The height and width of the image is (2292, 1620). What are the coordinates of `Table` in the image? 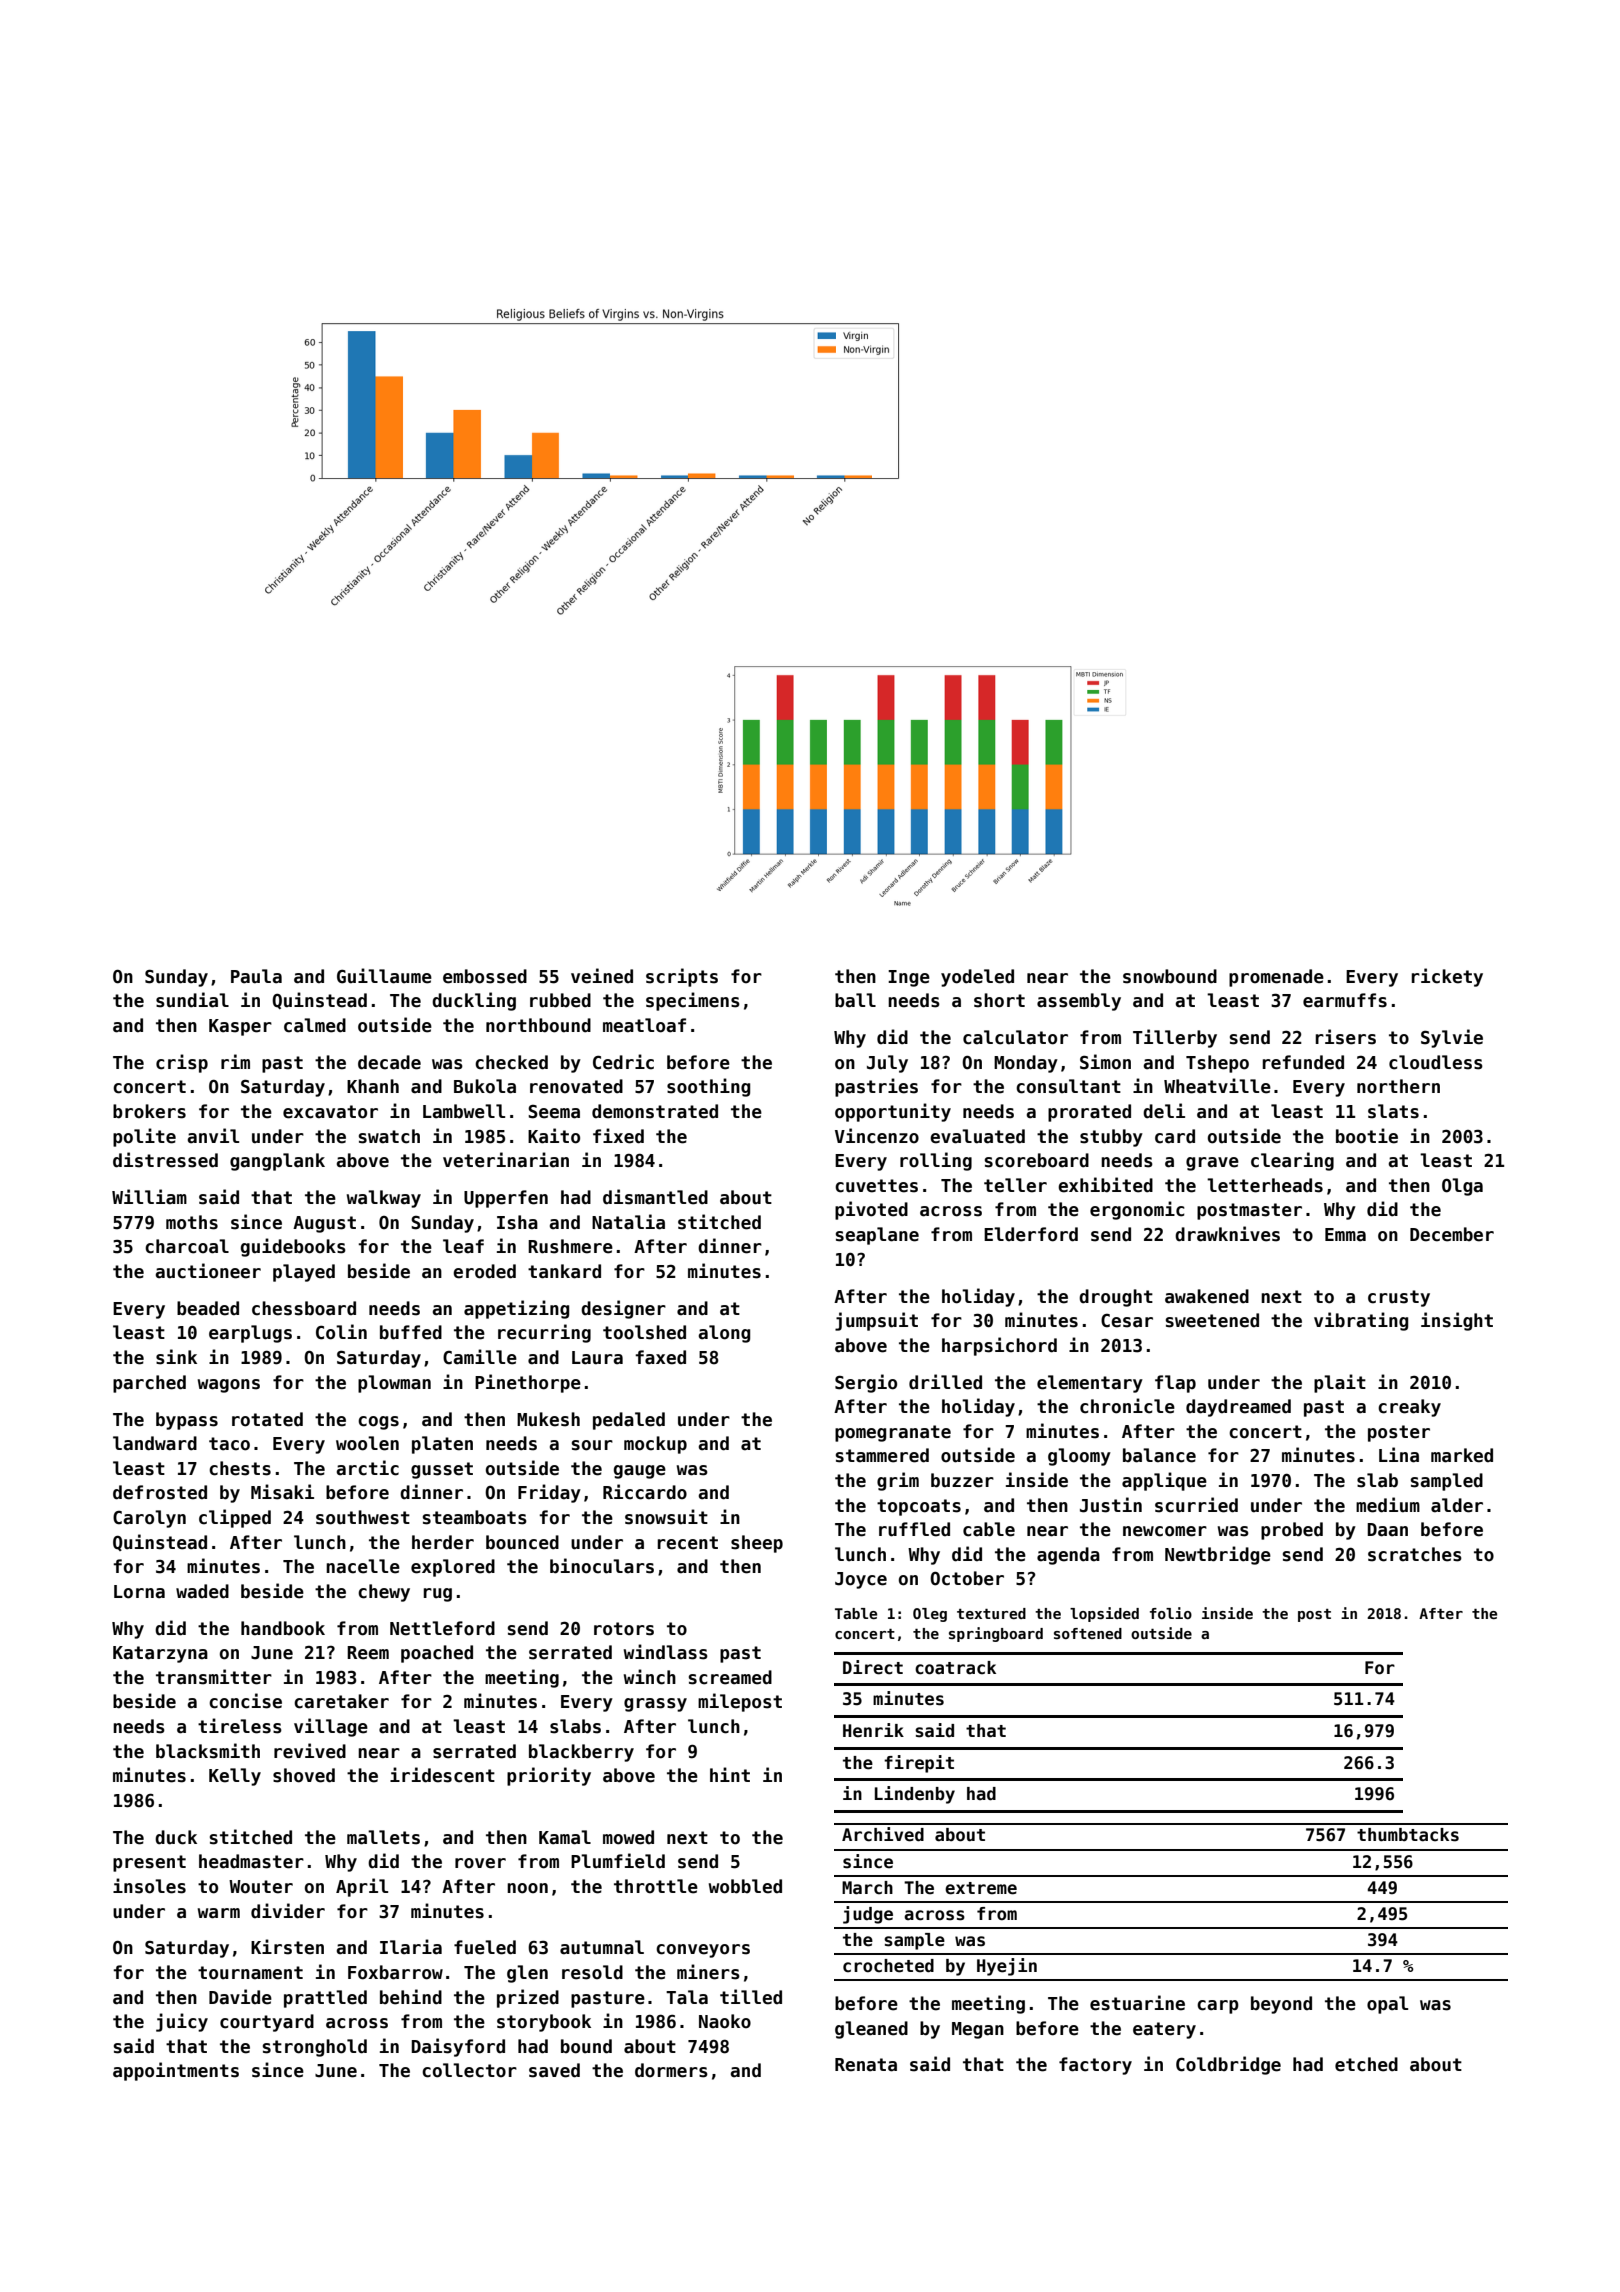 It's located at (856, 1613).
